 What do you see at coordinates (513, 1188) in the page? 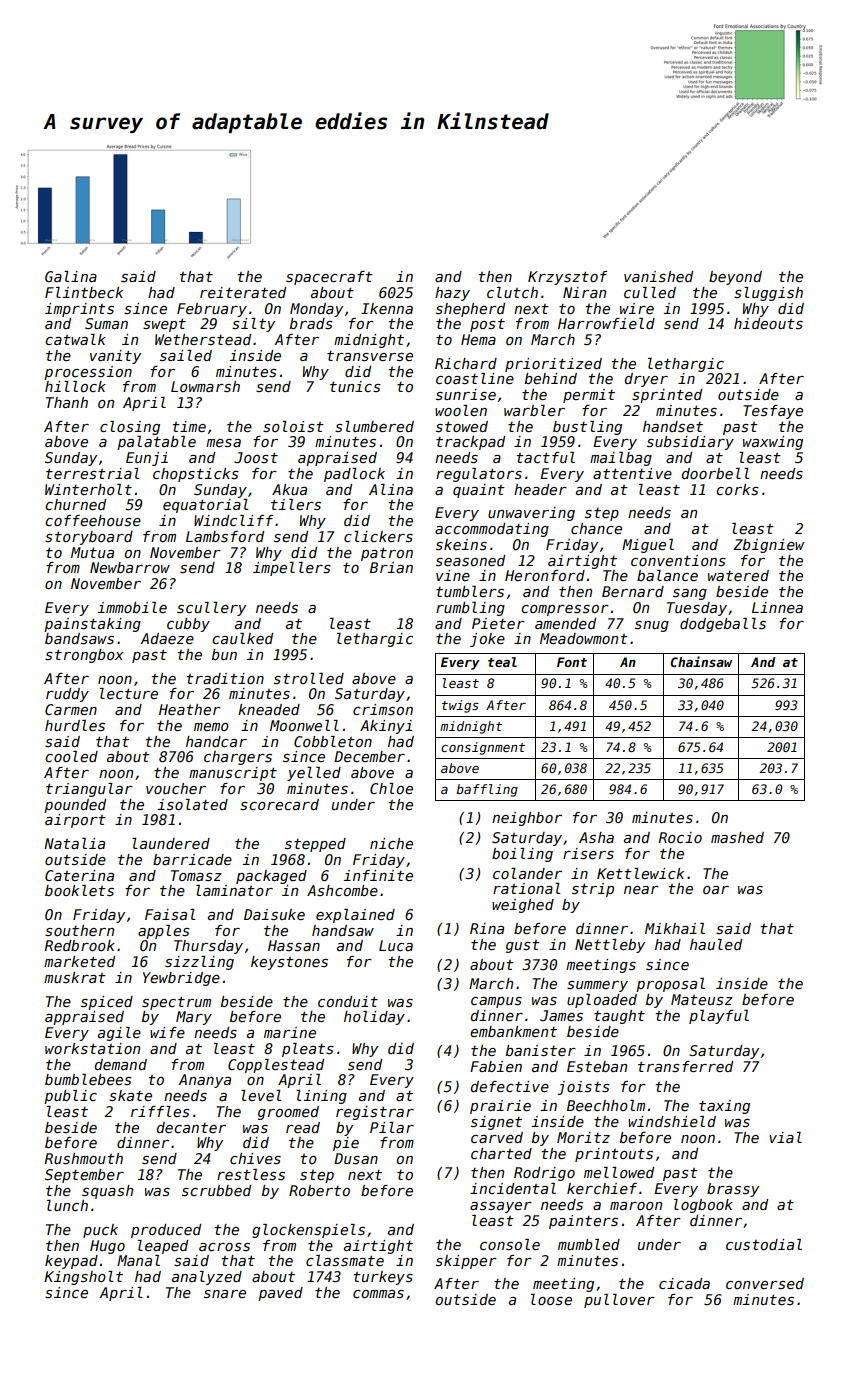
I see `incidental` at bounding box center [513, 1188].
